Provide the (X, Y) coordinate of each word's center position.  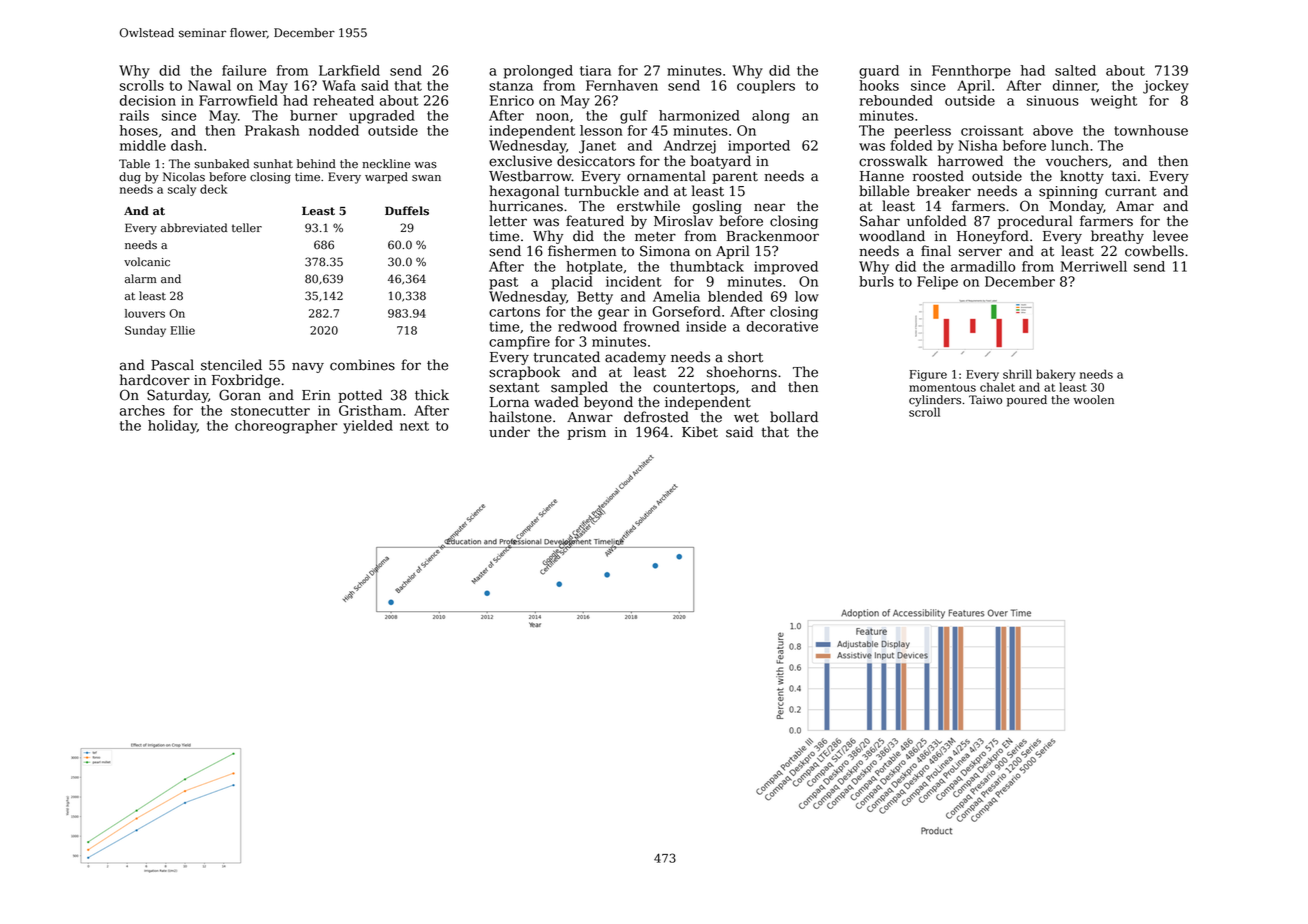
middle (143, 145)
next (414, 426)
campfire (519, 343)
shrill (1017, 374)
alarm (141, 278)
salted (1075, 70)
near (769, 207)
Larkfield (349, 70)
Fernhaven (622, 85)
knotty (1082, 177)
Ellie (182, 330)
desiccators (596, 161)
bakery (1055, 375)
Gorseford (686, 311)
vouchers (1077, 161)
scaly (182, 190)
